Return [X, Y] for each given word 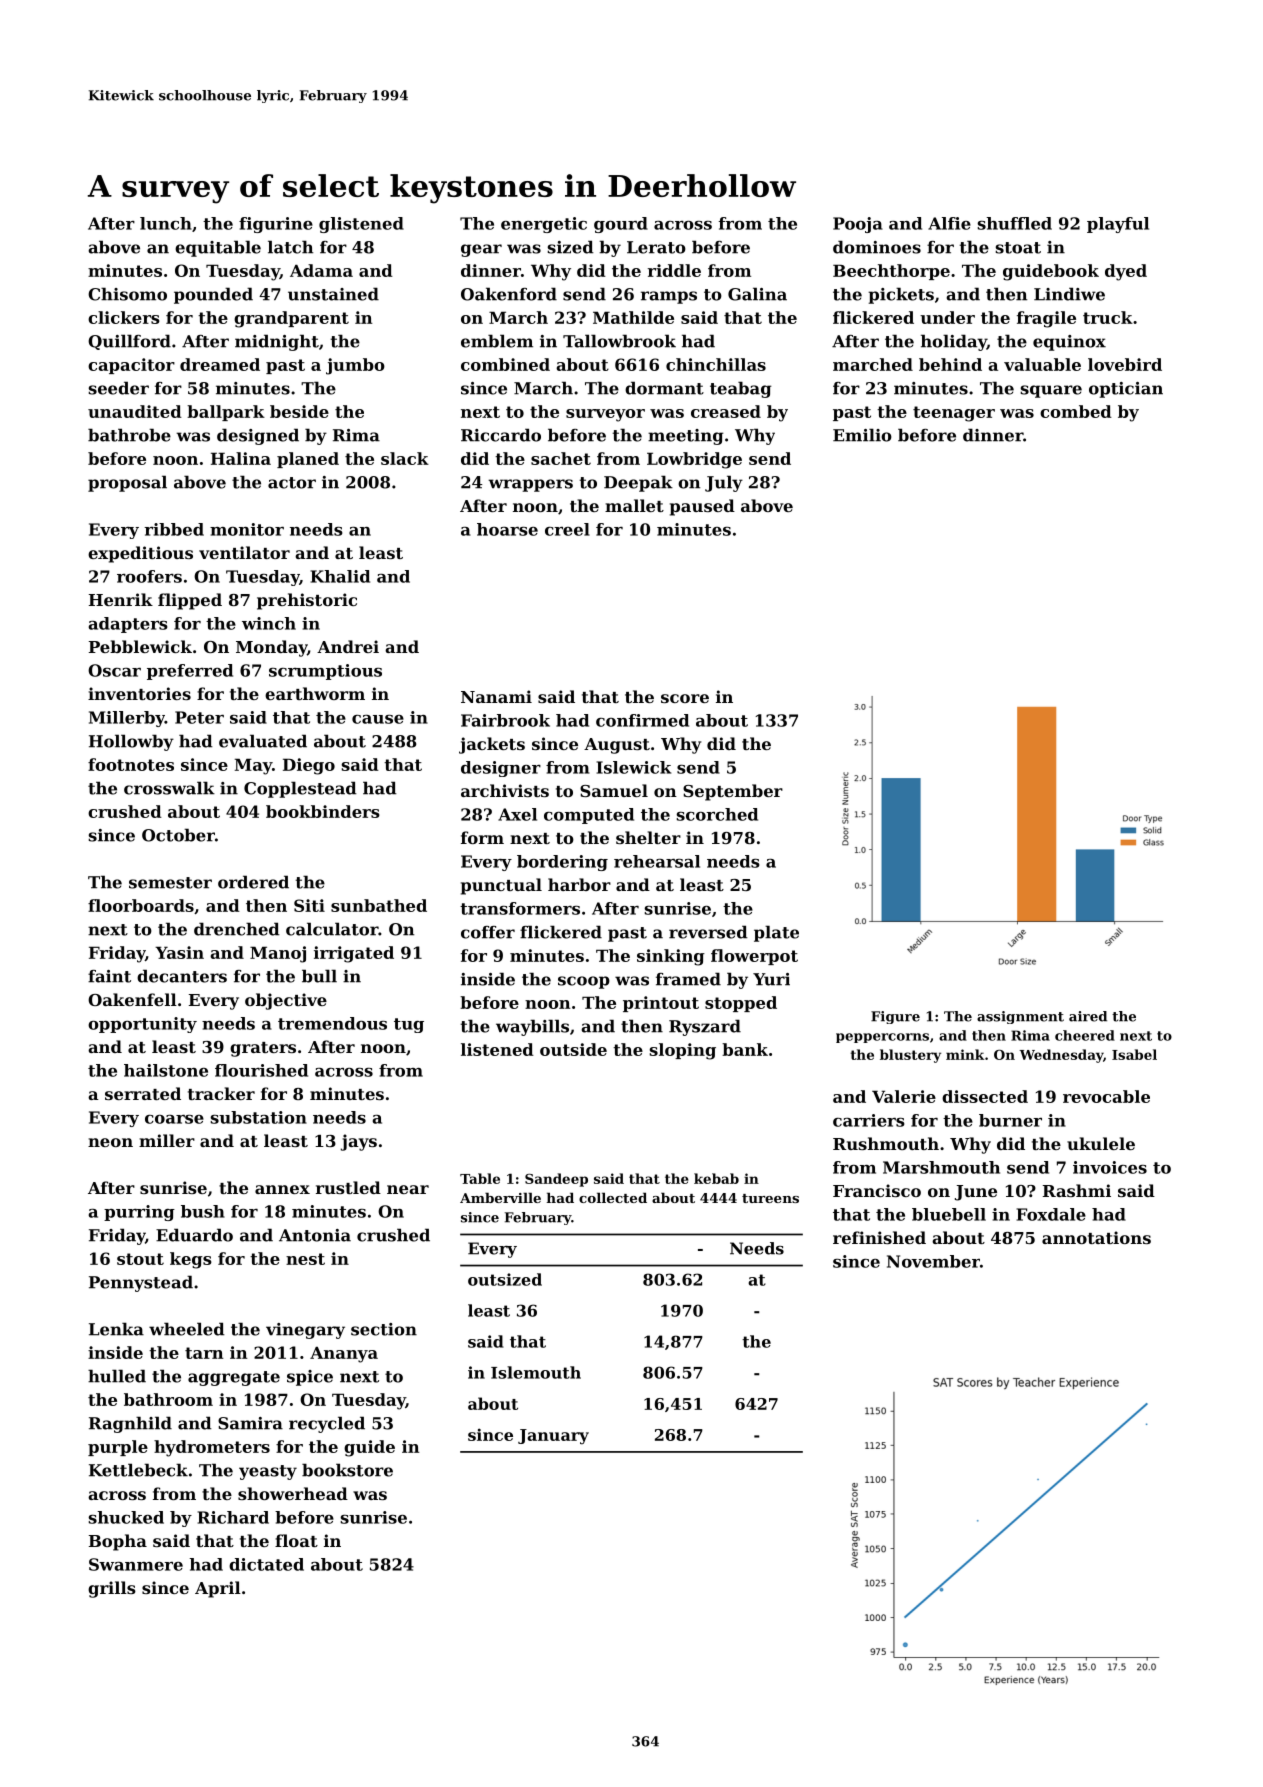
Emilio [862, 435]
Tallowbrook [619, 341]
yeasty [268, 1472]
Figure [895, 1017]
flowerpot [754, 957]
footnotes [131, 764]
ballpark [226, 413]
